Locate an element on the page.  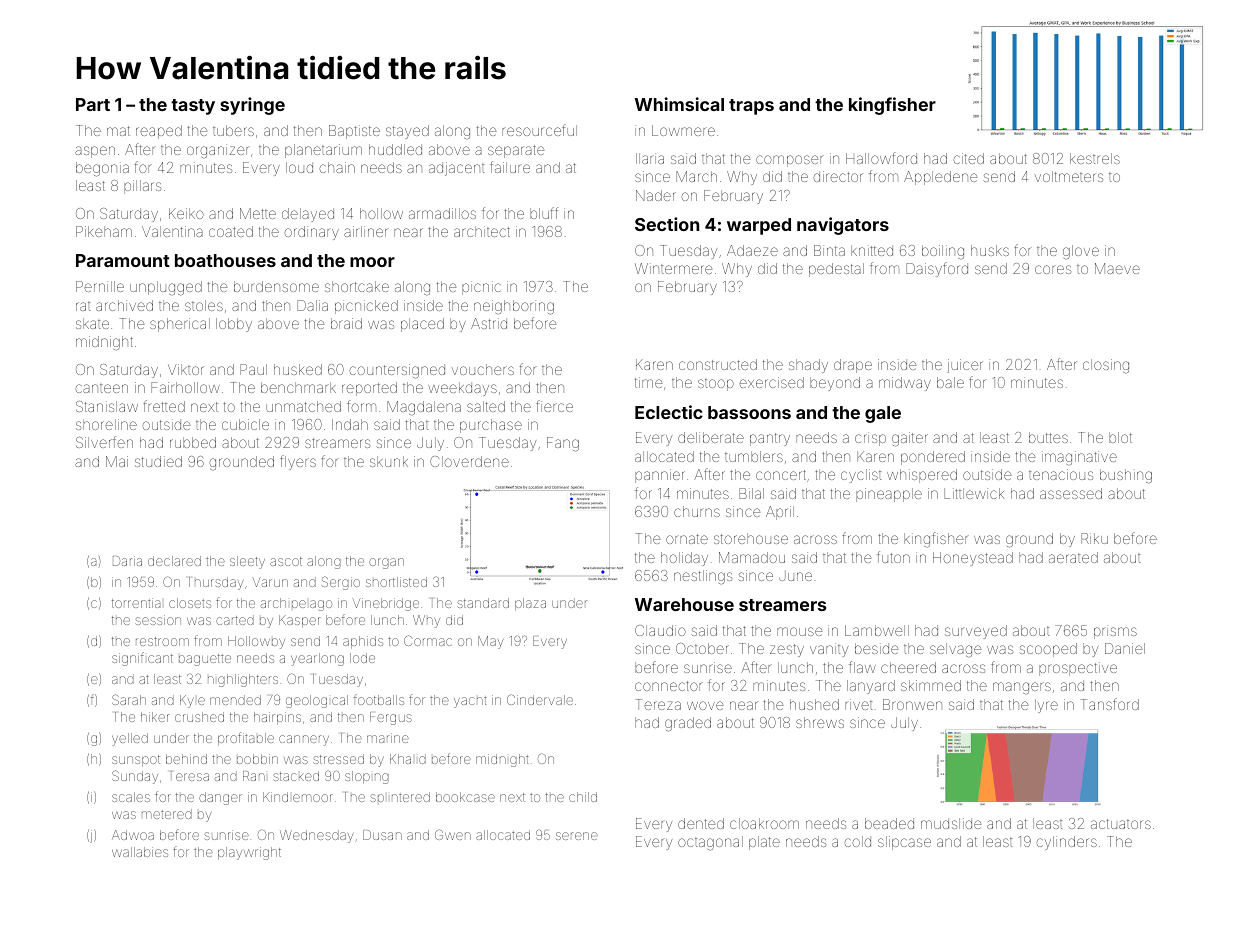
connector is located at coordinates (669, 686).
